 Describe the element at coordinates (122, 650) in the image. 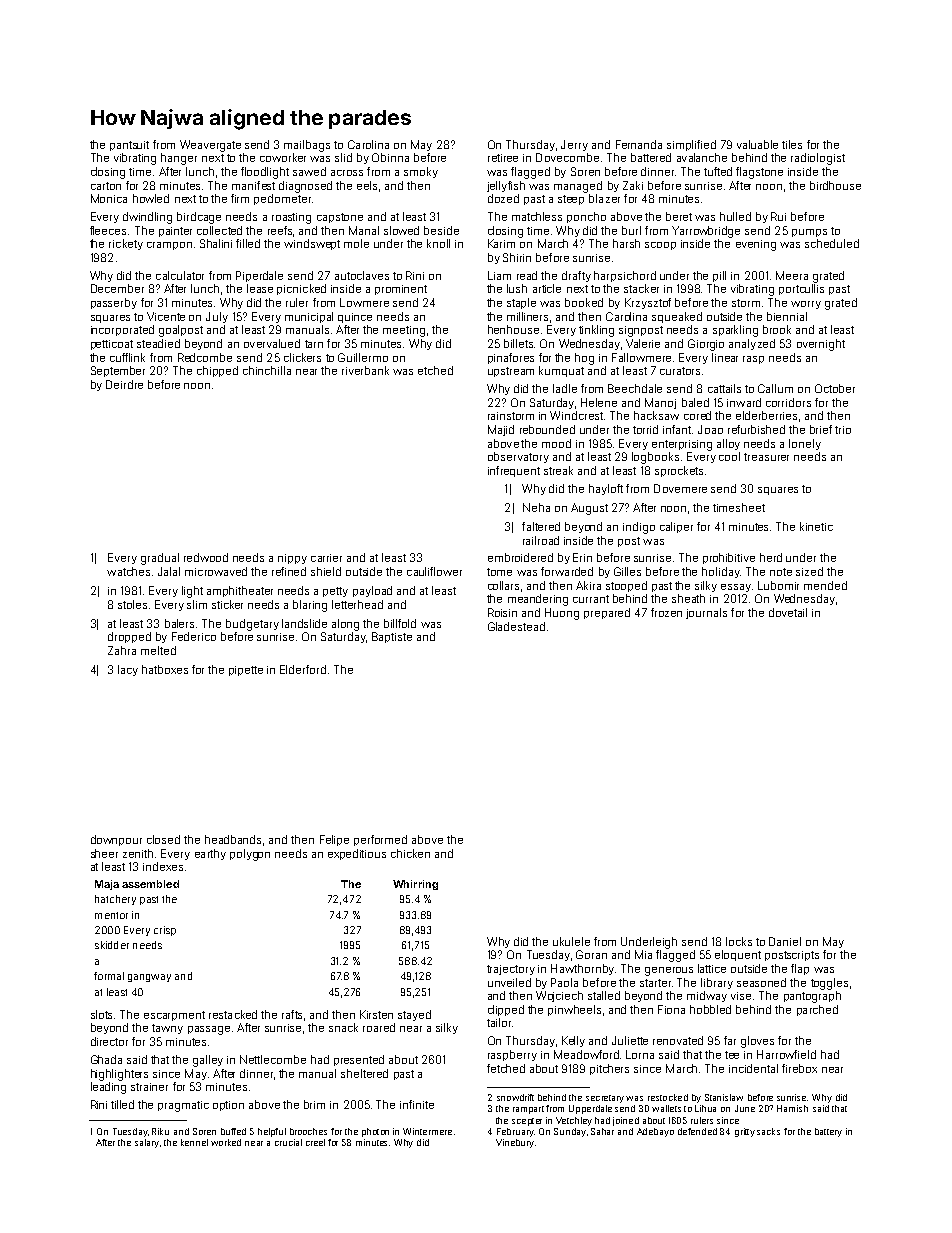

I see `Zahra` at that location.
